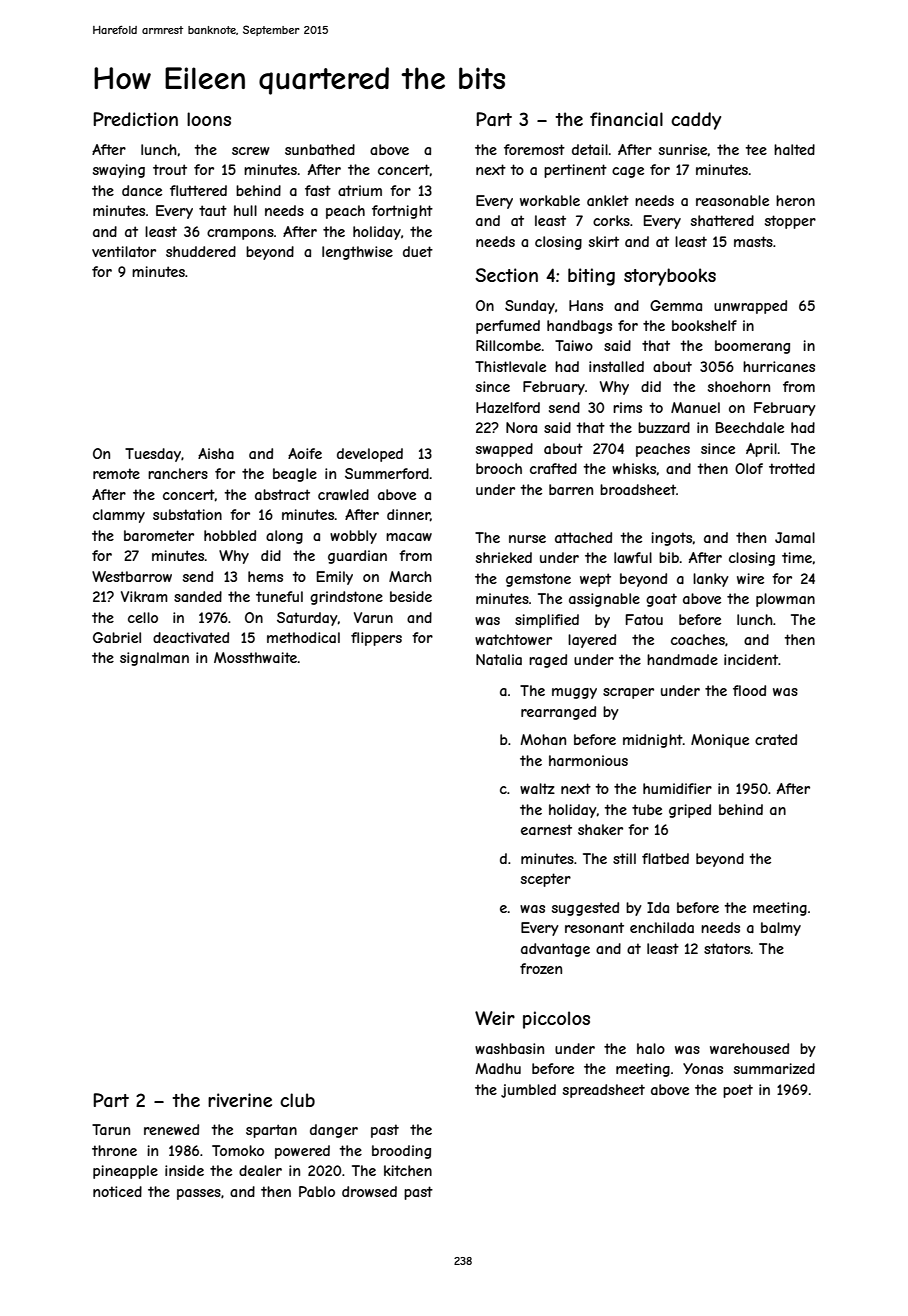 This screenshot has width=908, height=1316. What do you see at coordinates (360, 190) in the screenshot?
I see `atrium` at bounding box center [360, 190].
